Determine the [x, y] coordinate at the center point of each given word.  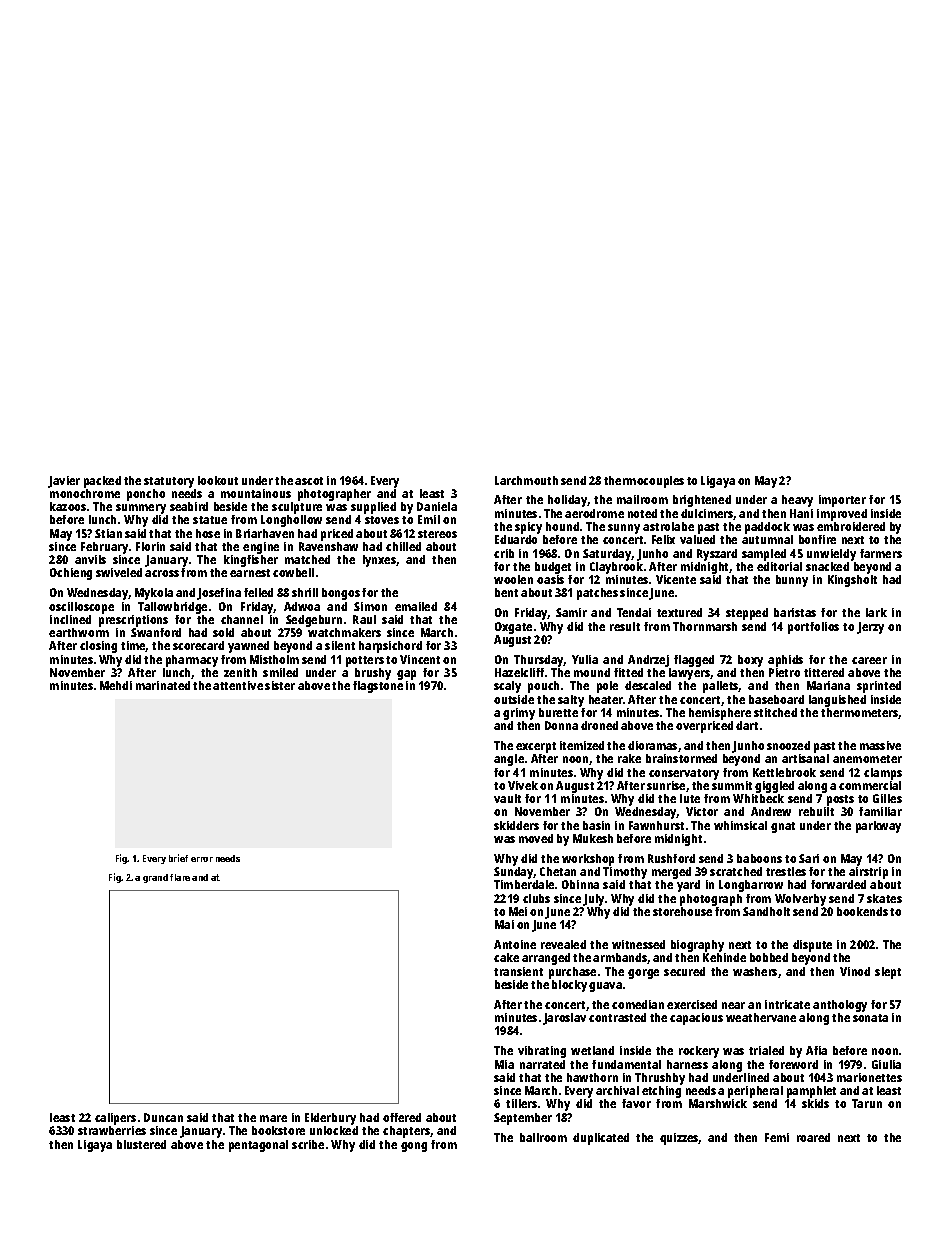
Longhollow [291, 521]
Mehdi [116, 685]
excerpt [536, 747]
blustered [141, 1144]
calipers [115, 1119]
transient [518, 971]
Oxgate [513, 628]
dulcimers [707, 514]
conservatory [684, 774]
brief [178, 858]
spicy [528, 528]
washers [755, 971]
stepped [747, 614]
